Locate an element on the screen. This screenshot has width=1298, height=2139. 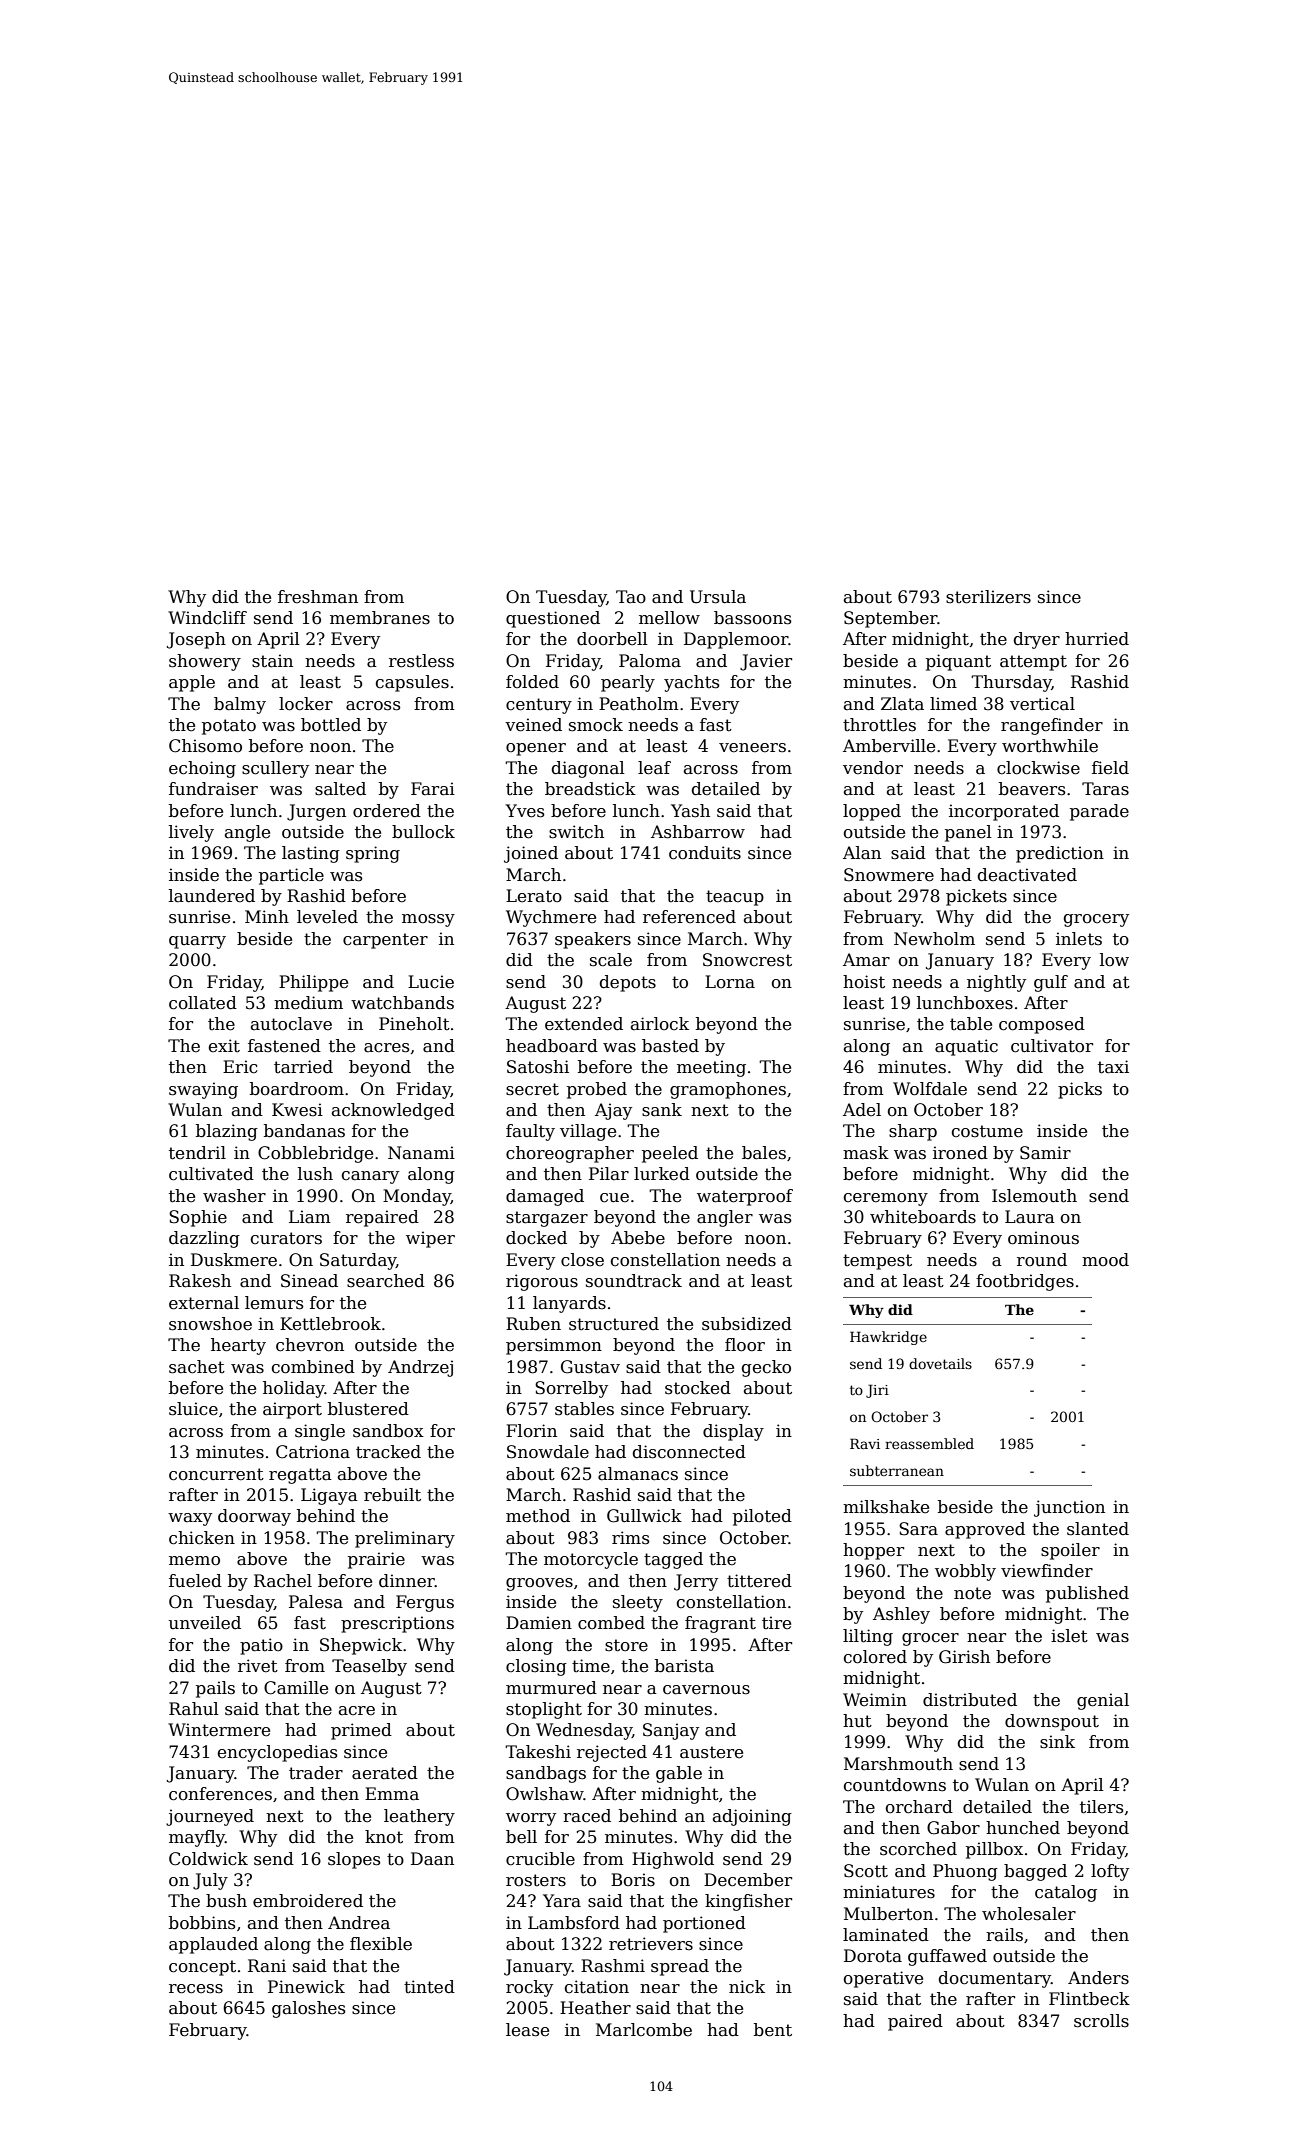
composed is located at coordinates (1042, 1025).
